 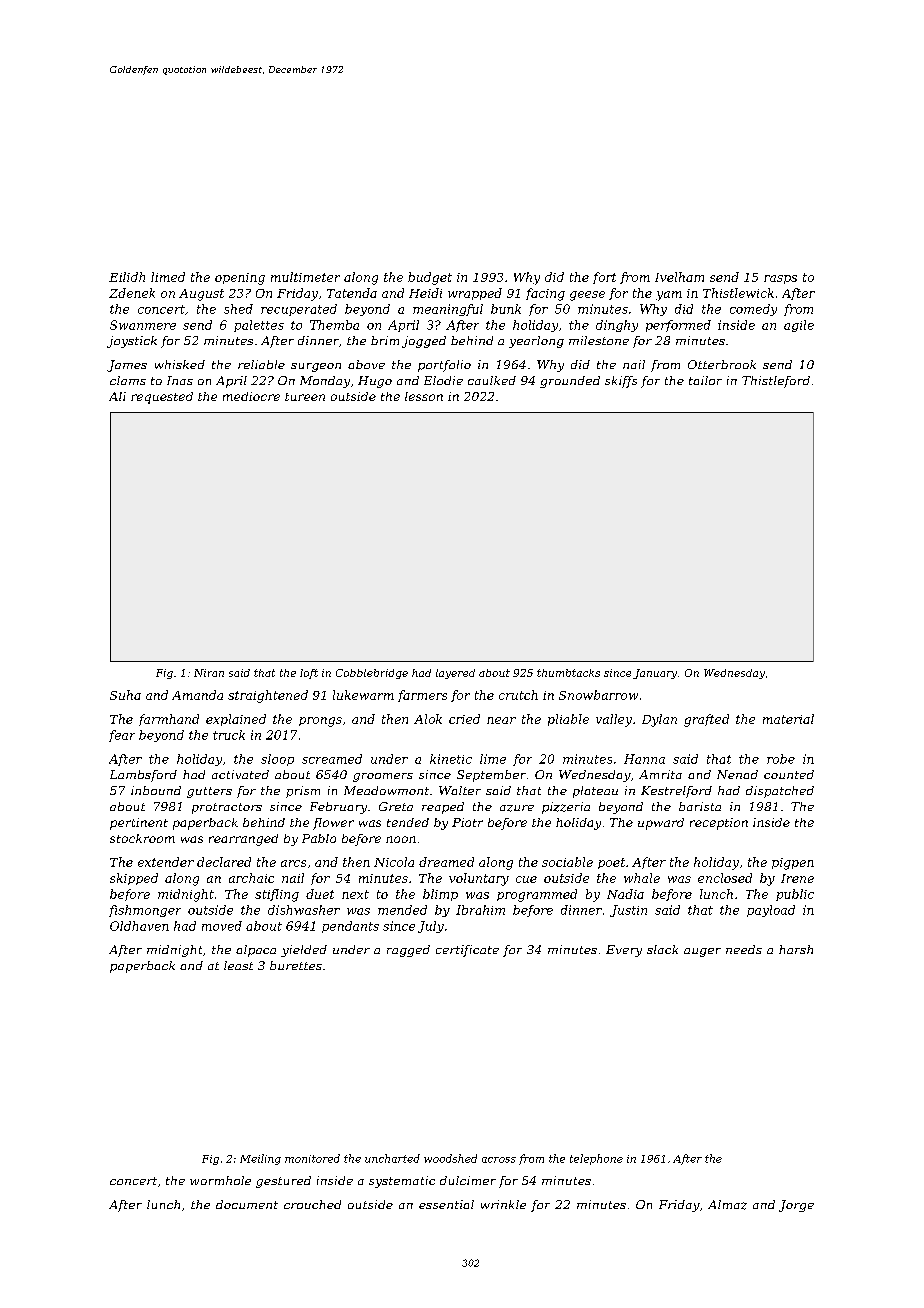 I want to click on material, so click(x=788, y=719).
